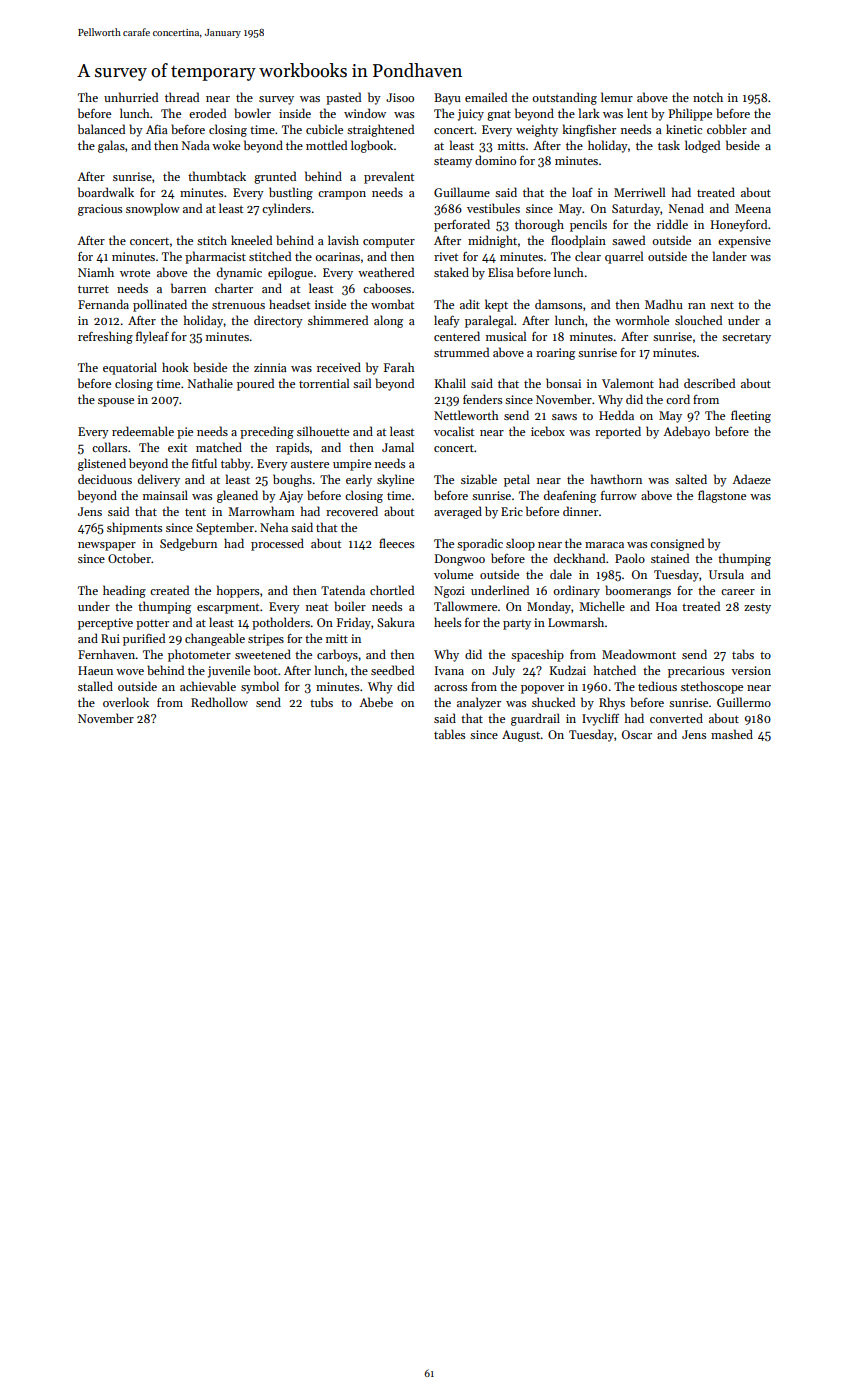 This page has height=1400, width=849. Describe the element at coordinates (708, 97) in the page. I see `notch` at that location.
